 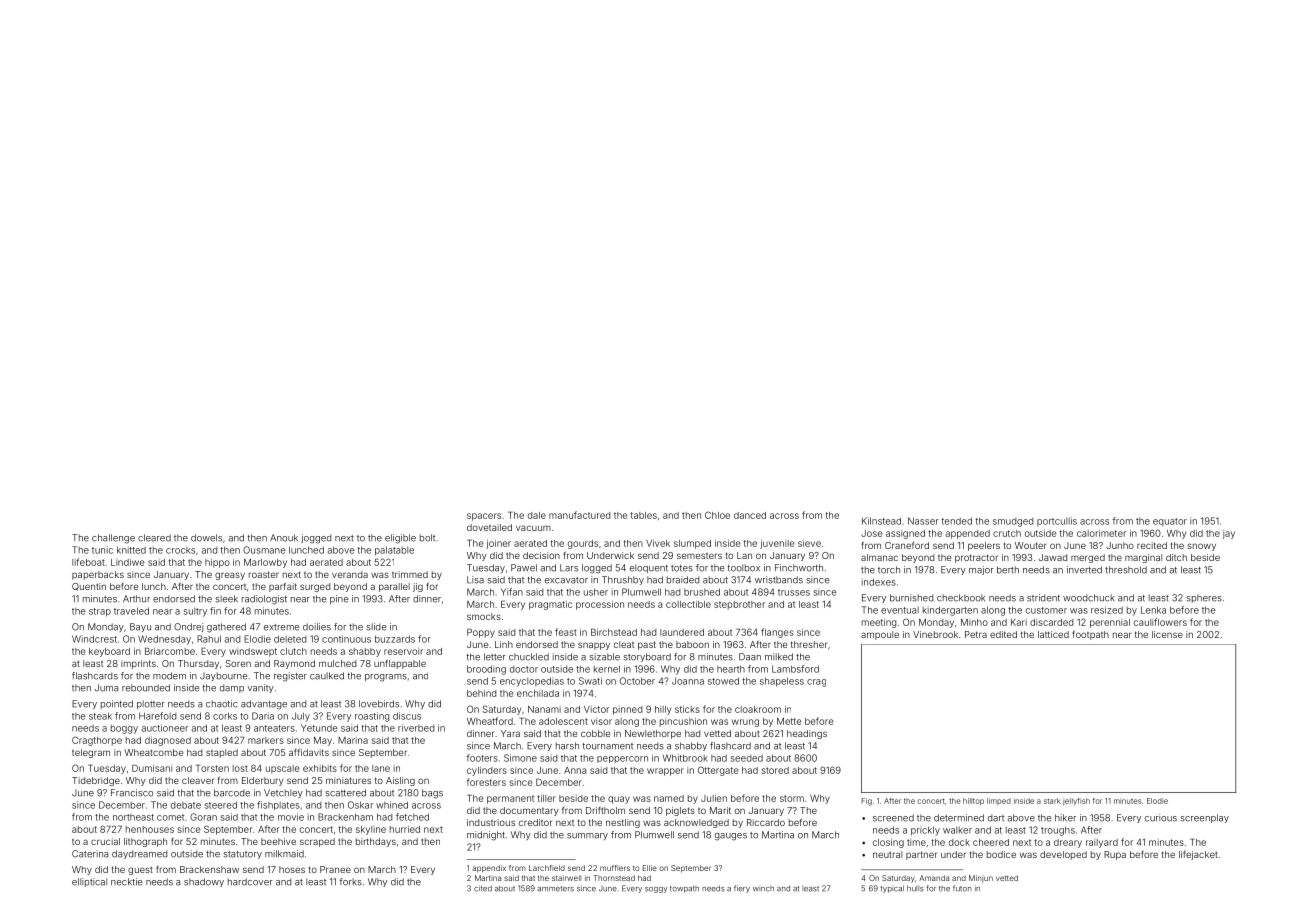 What do you see at coordinates (351, 882) in the screenshot?
I see `forks` at bounding box center [351, 882].
